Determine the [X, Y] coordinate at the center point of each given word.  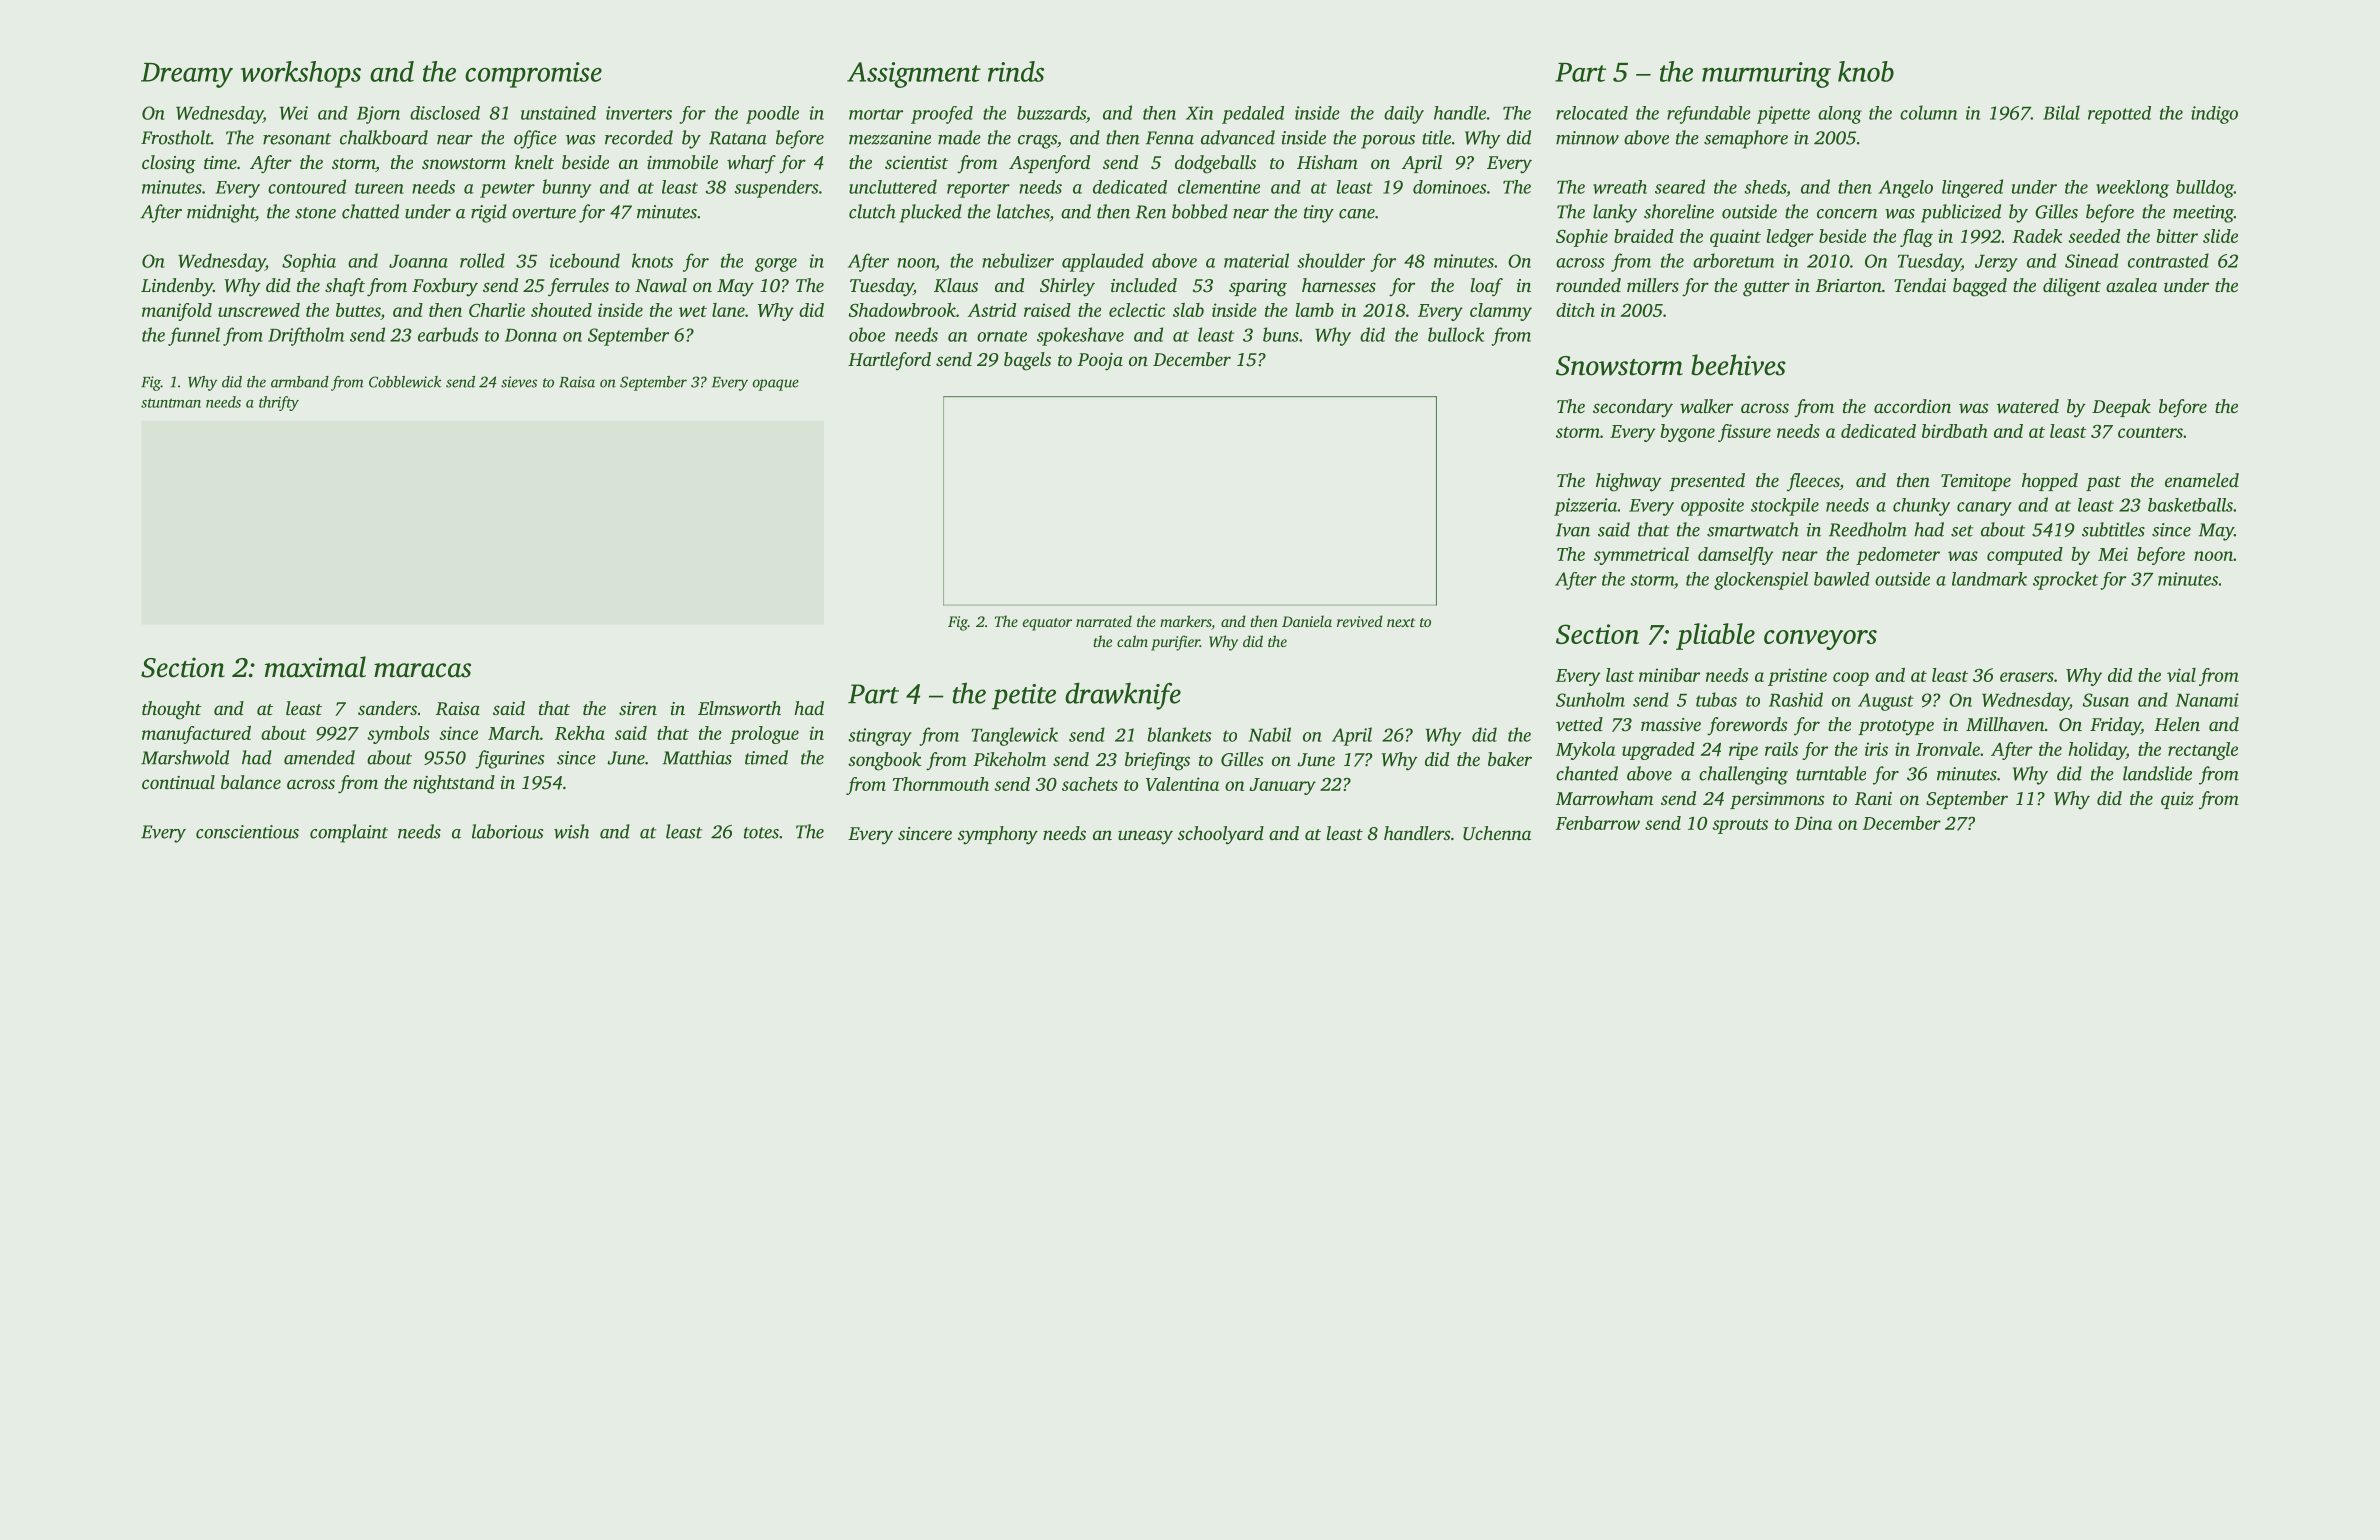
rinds [1016, 71]
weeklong [2132, 189]
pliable [1715, 636]
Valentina [1182, 784]
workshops [301, 74]
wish [571, 831]
